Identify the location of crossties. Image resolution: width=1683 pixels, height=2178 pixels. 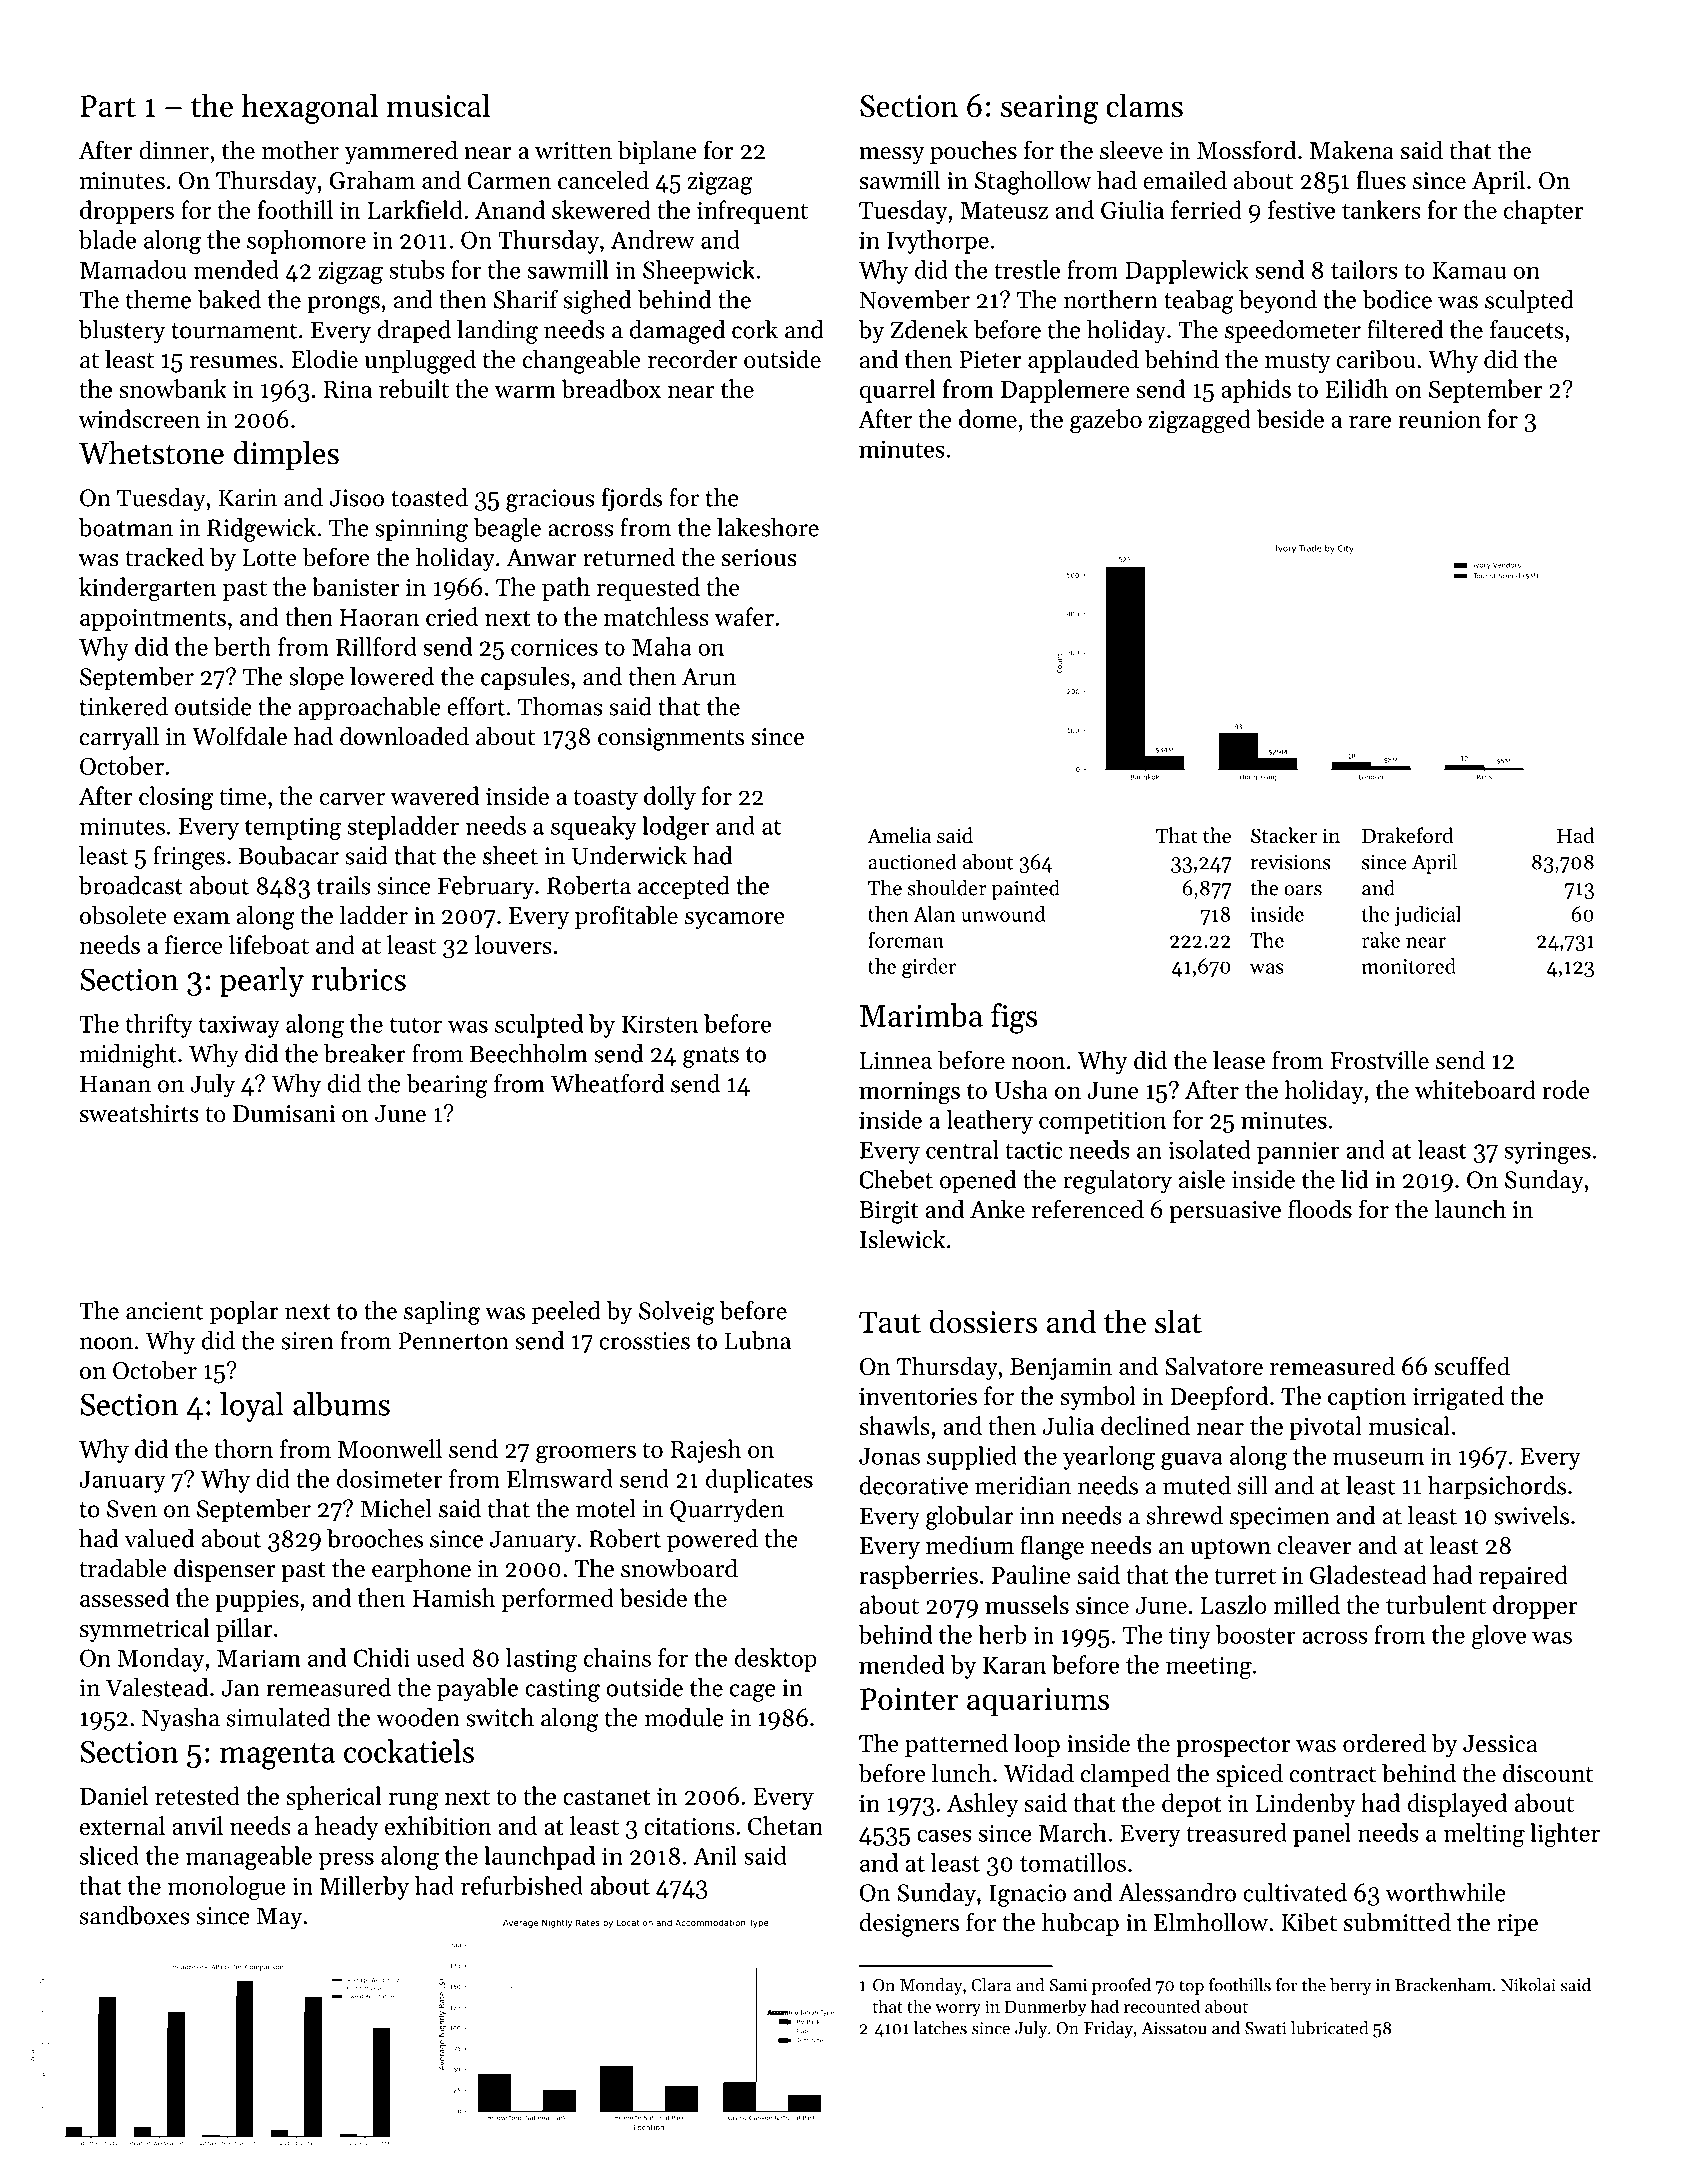
(644, 1341).
